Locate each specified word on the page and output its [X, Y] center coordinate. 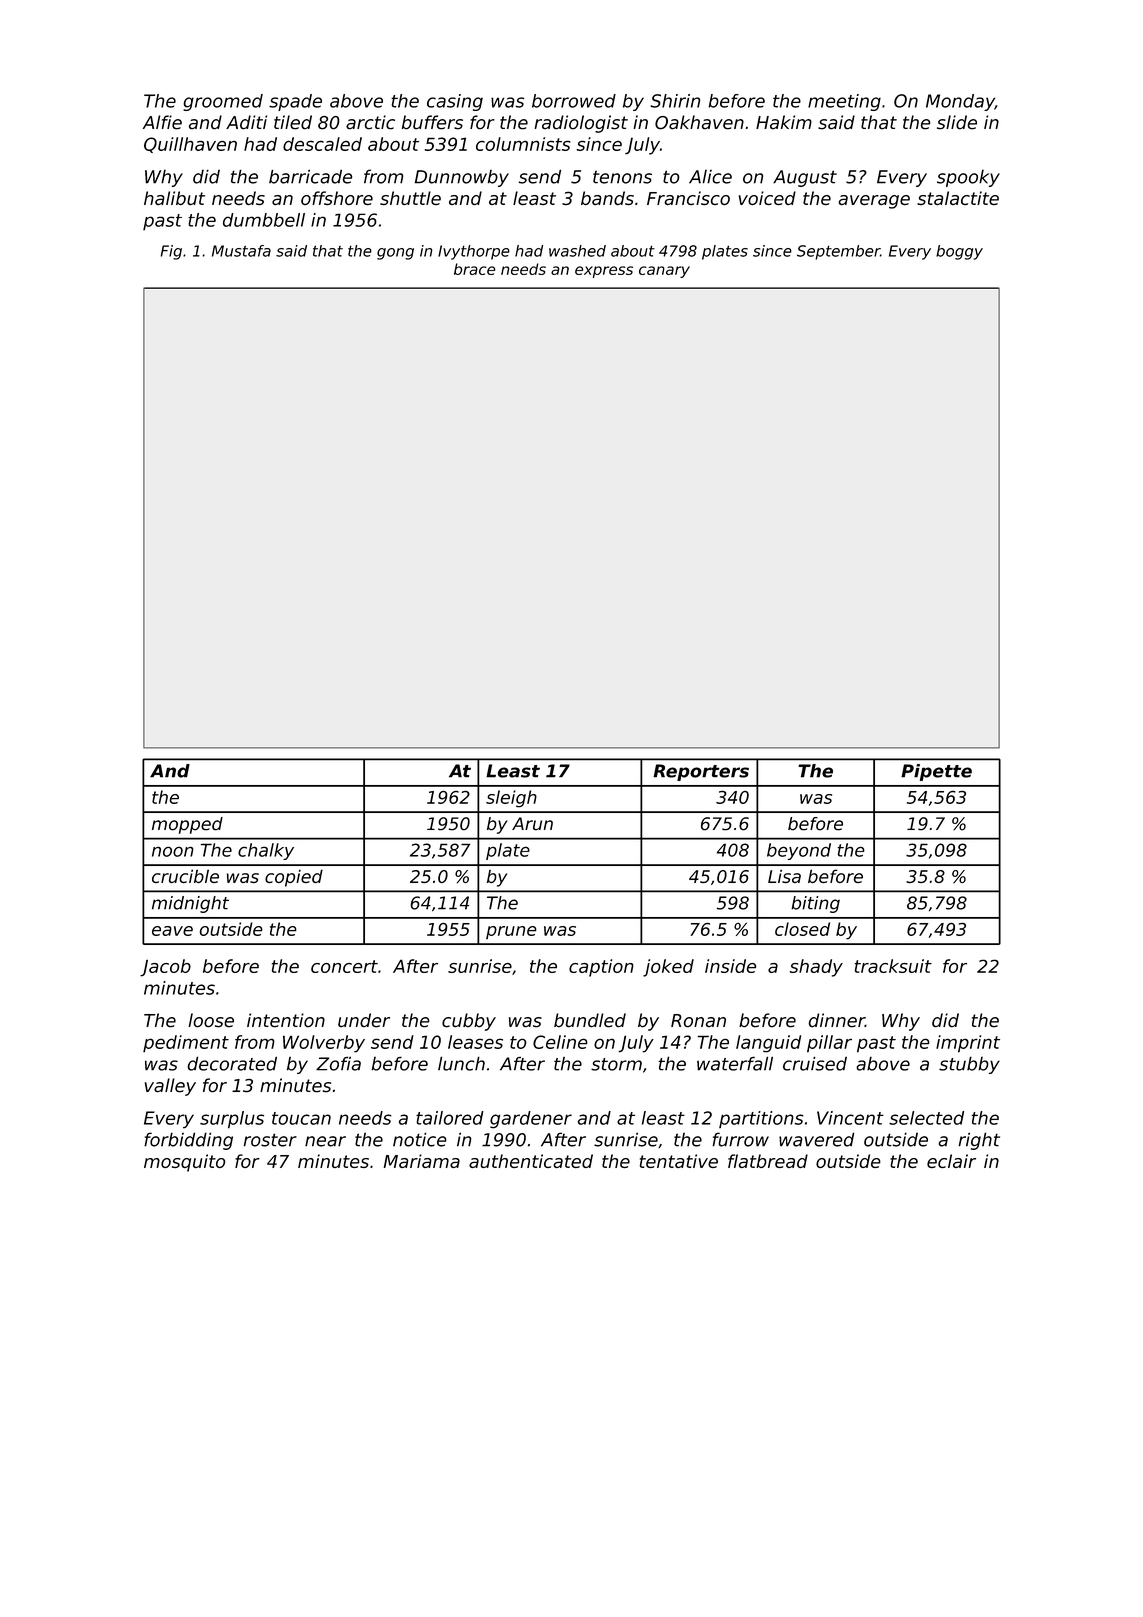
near [325, 1141]
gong [395, 254]
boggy [959, 252]
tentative [679, 1161]
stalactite [958, 198]
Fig [171, 252]
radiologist [581, 124]
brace [475, 269]
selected [926, 1118]
